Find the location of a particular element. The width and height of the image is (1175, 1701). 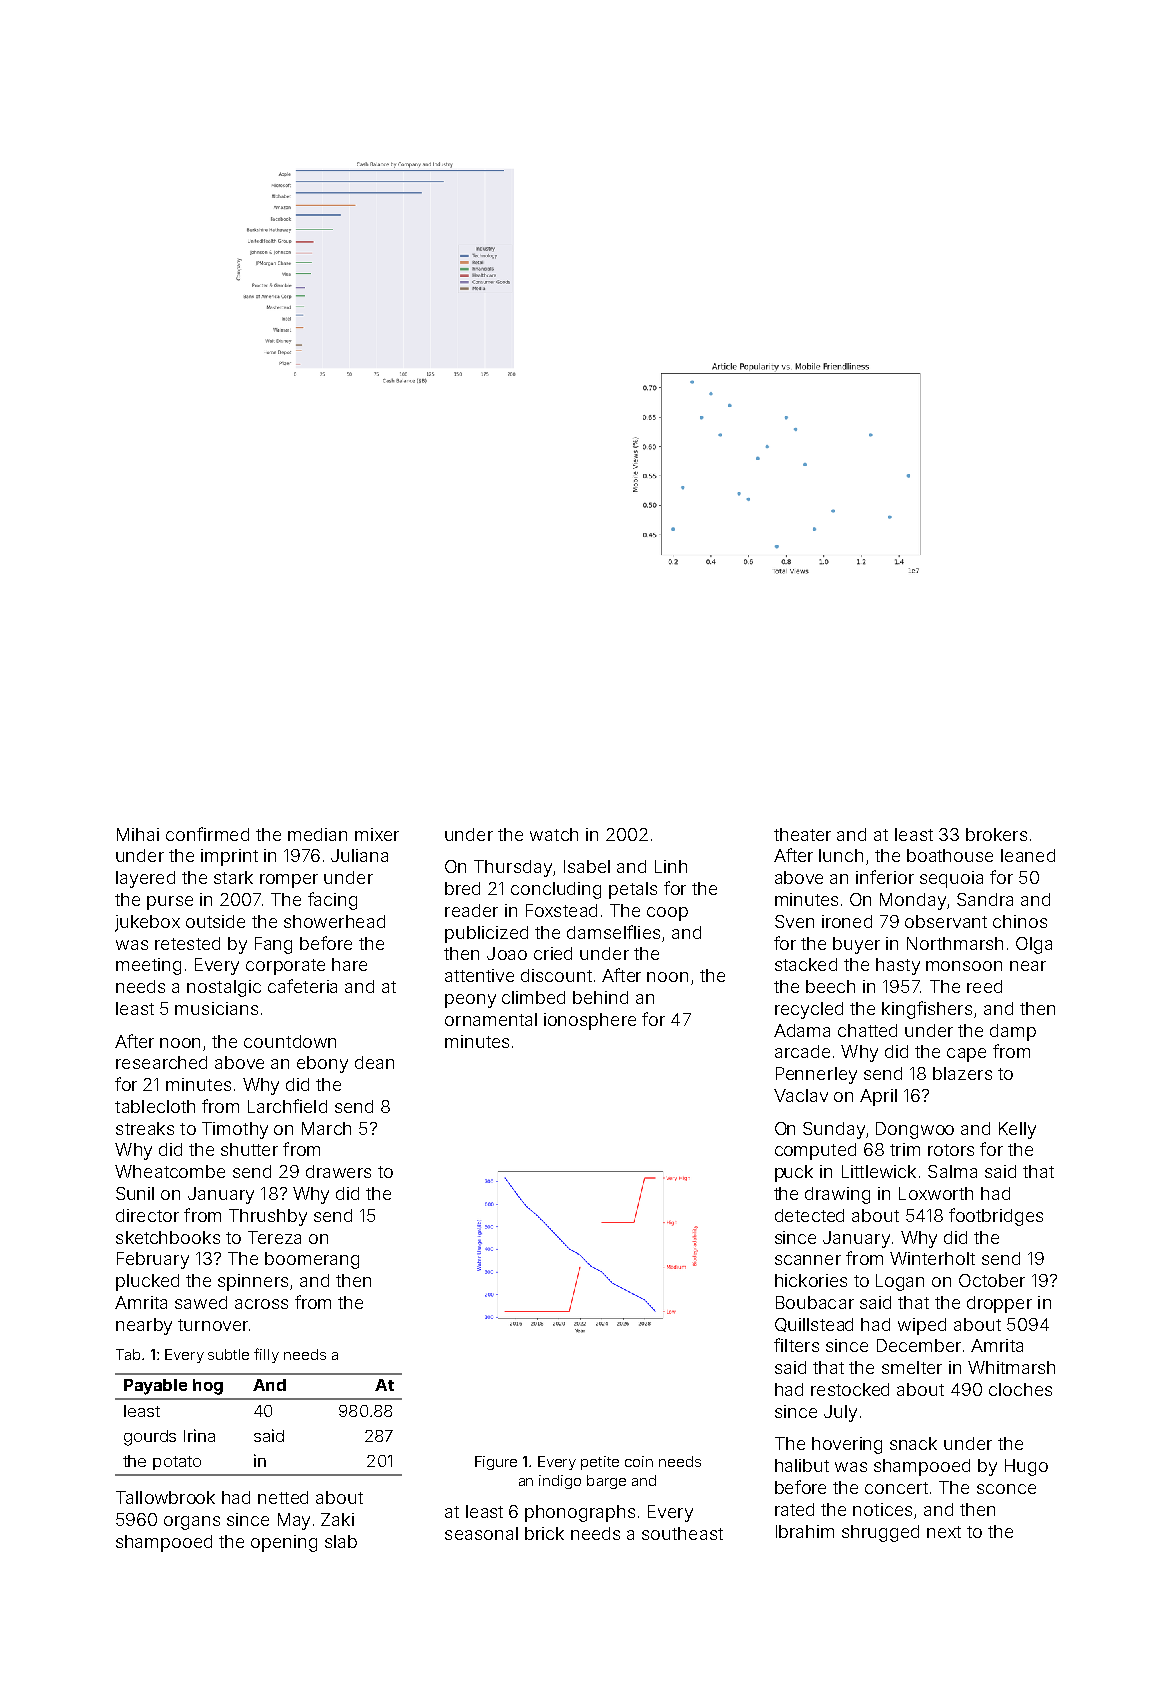

Boubacar is located at coordinates (815, 1302).
